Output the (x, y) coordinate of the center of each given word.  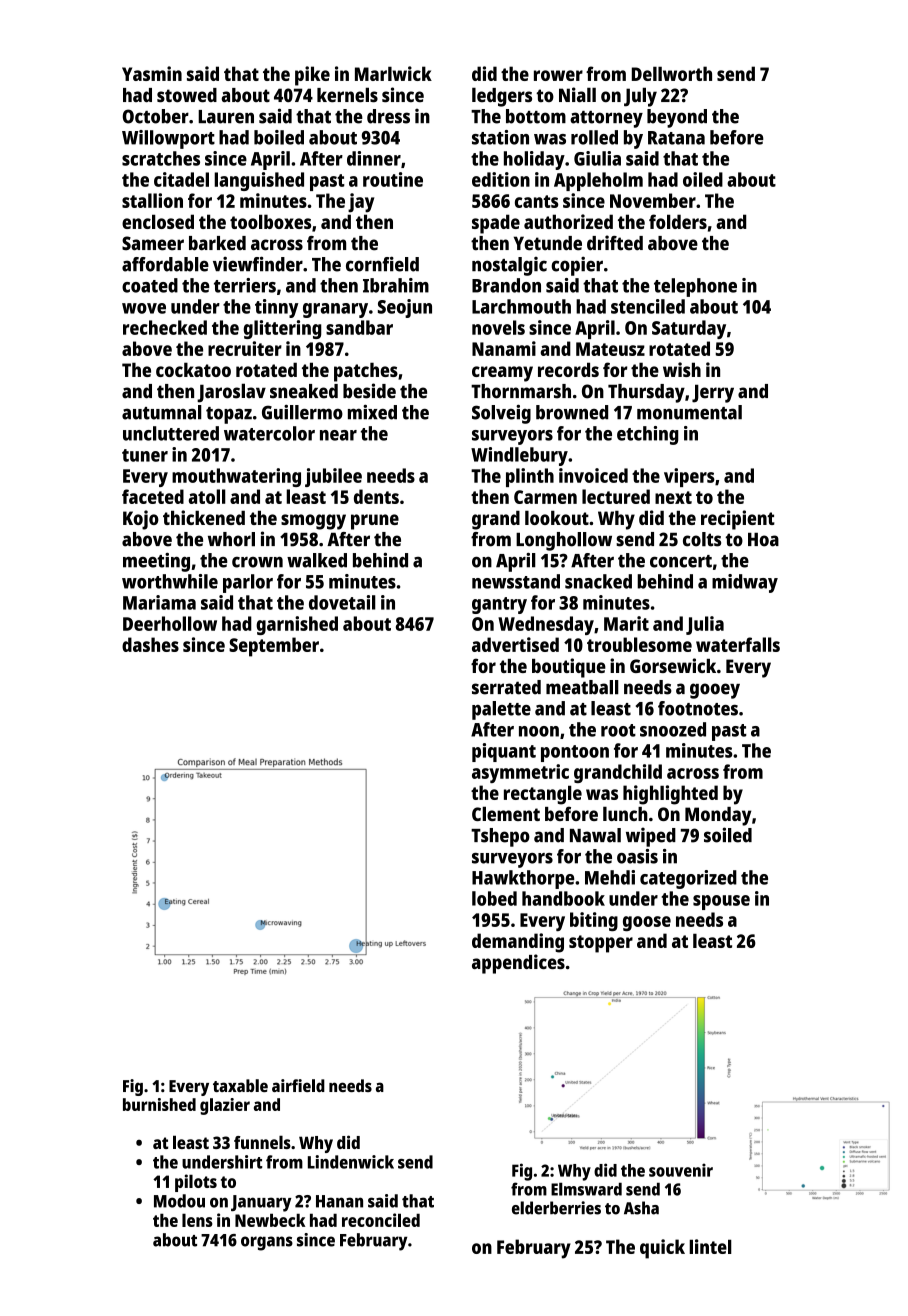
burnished (159, 1104)
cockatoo (193, 369)
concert (681, 561)
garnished (297, 625)
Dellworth (672, 73)
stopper (601, 944)
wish (682, 369)
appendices (518, 964)
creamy (502, 374)
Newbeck (270, 1220)
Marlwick (393, 73)
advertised (515, 644)
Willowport (168, 139)
